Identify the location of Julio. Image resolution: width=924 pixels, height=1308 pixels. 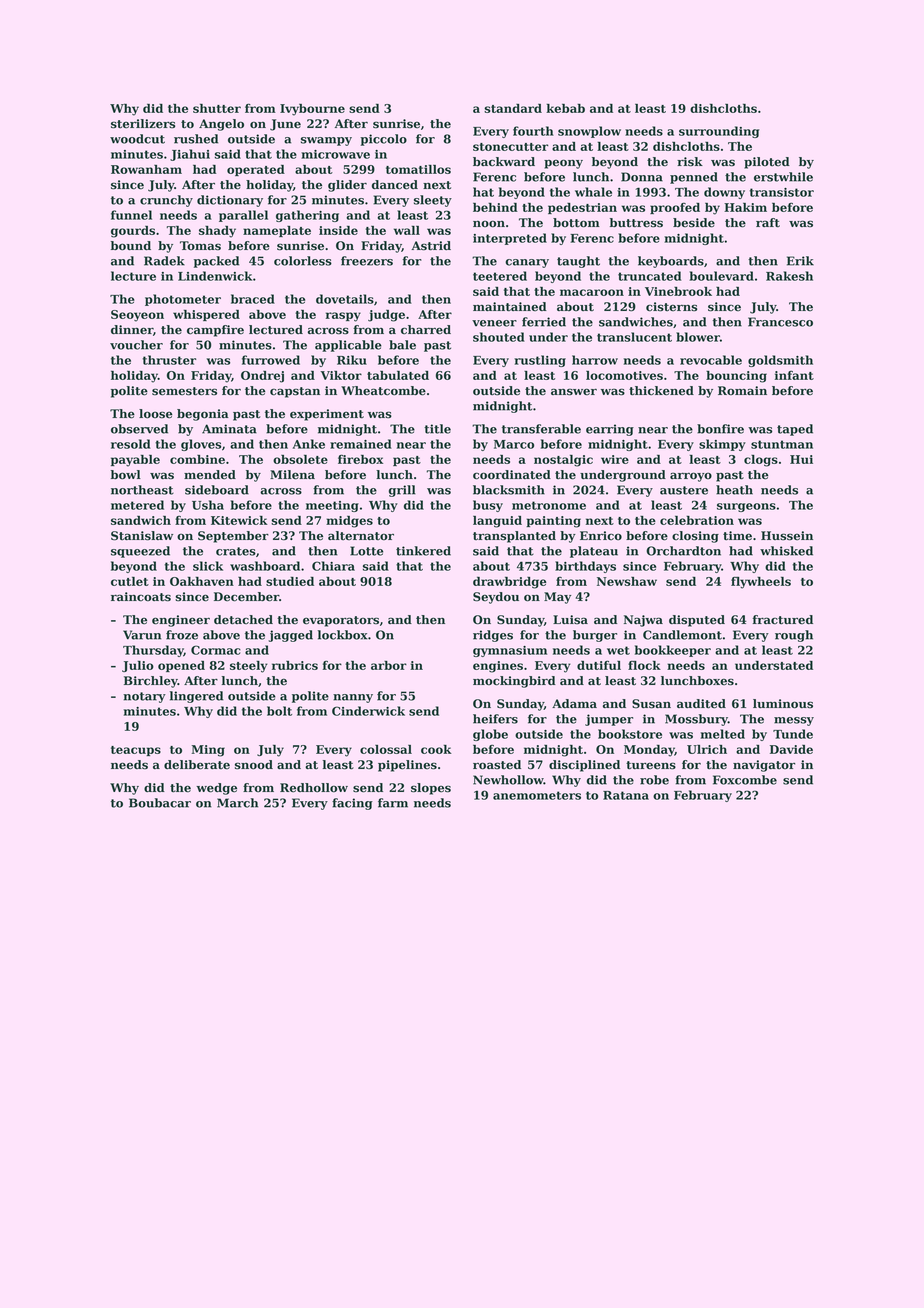
(138, 666).
